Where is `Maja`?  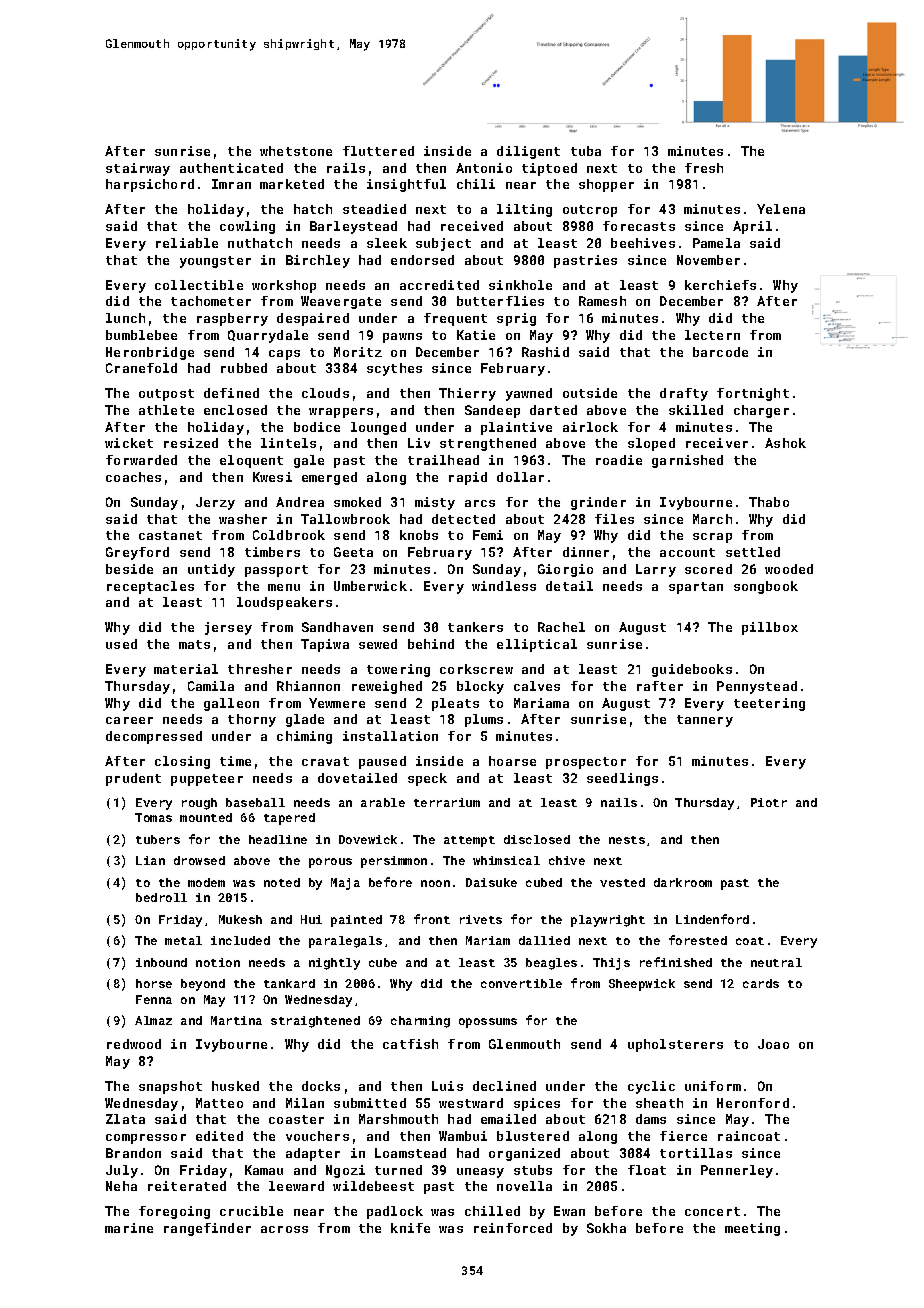 Maja is located at coordinates (345, 884).
